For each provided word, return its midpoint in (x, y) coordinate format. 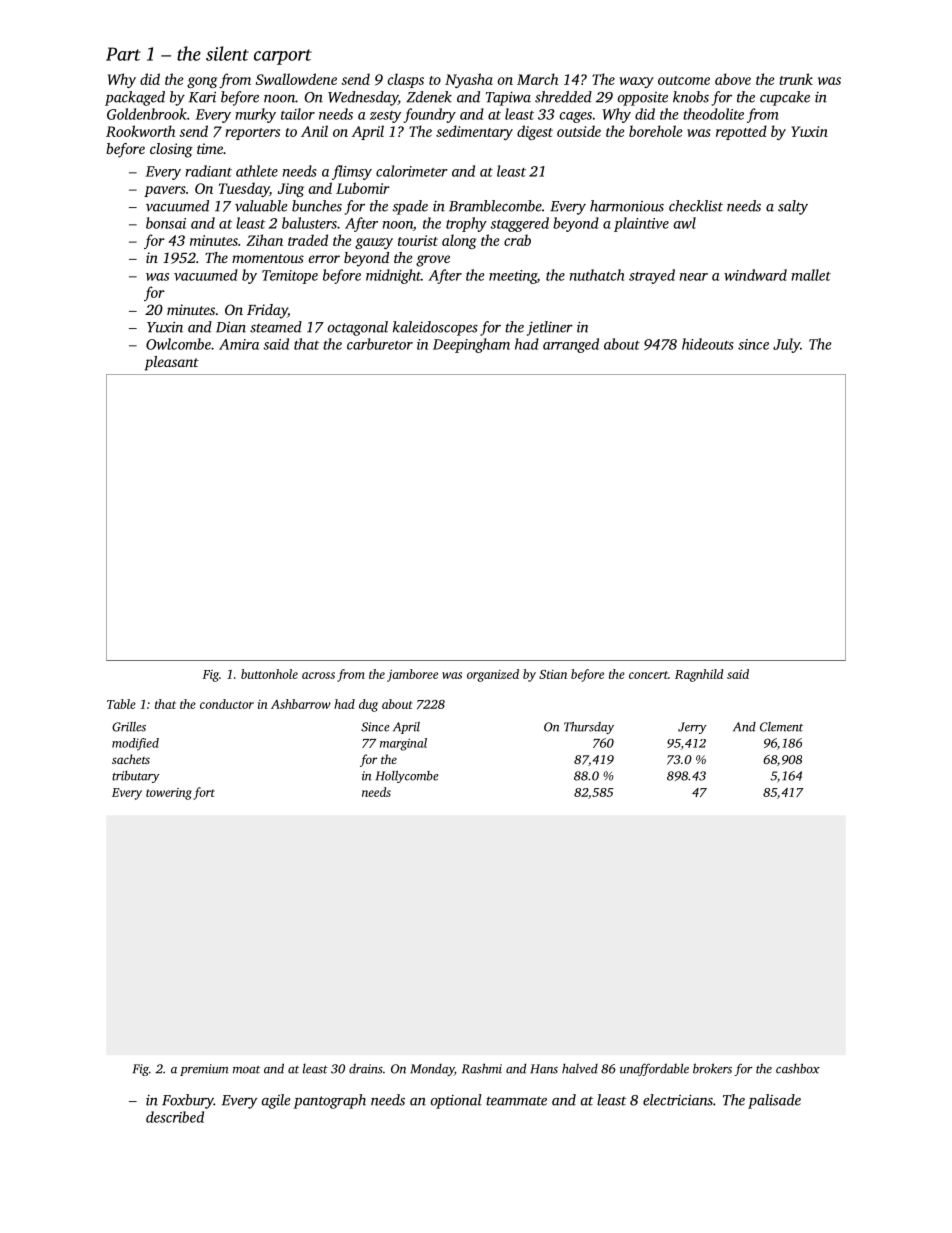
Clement (781, 727)
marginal (403, 744)
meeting (513, 277)
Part (123, 54)
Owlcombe (178, 344)
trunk (796, 79)
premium (204, 1070)
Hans (544, 1069)
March (537, 79)
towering (169, 794)
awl (685, 223)
